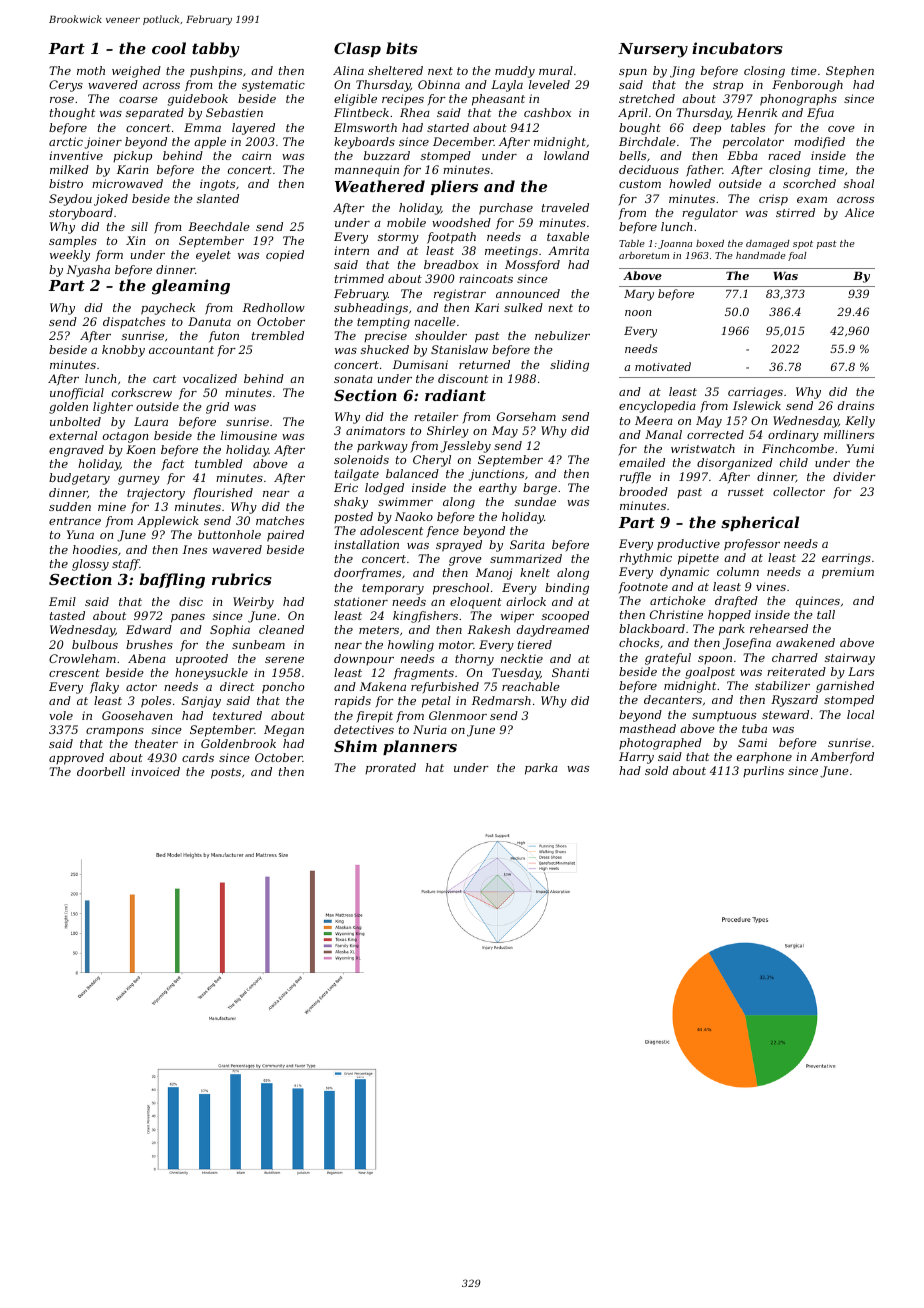 This document has width=924, height=1308. Describe the element at coordinates (169, 48) in the document. I see `cool` at that location.
